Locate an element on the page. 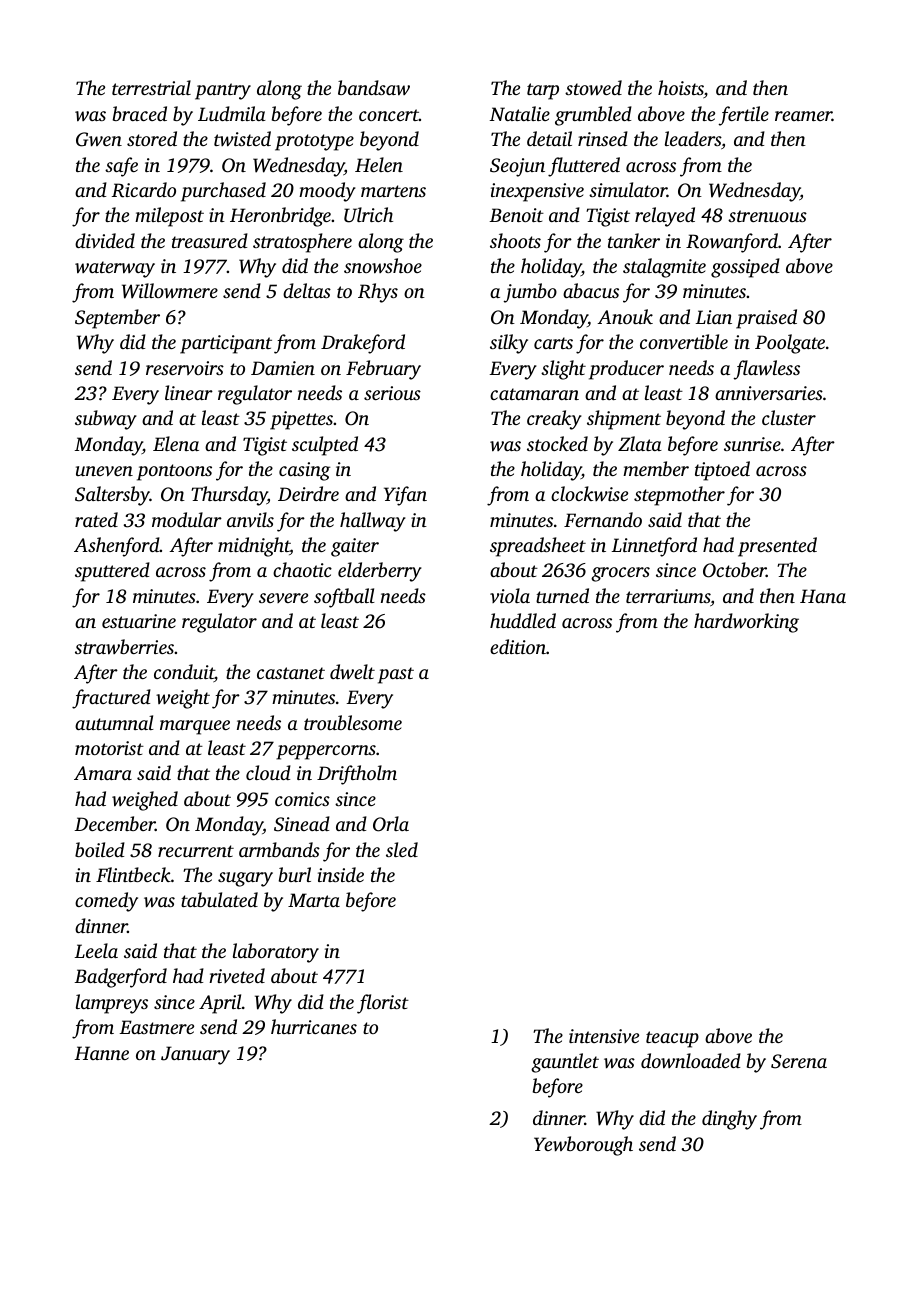  Orla is located at coordinates (391, 824).
